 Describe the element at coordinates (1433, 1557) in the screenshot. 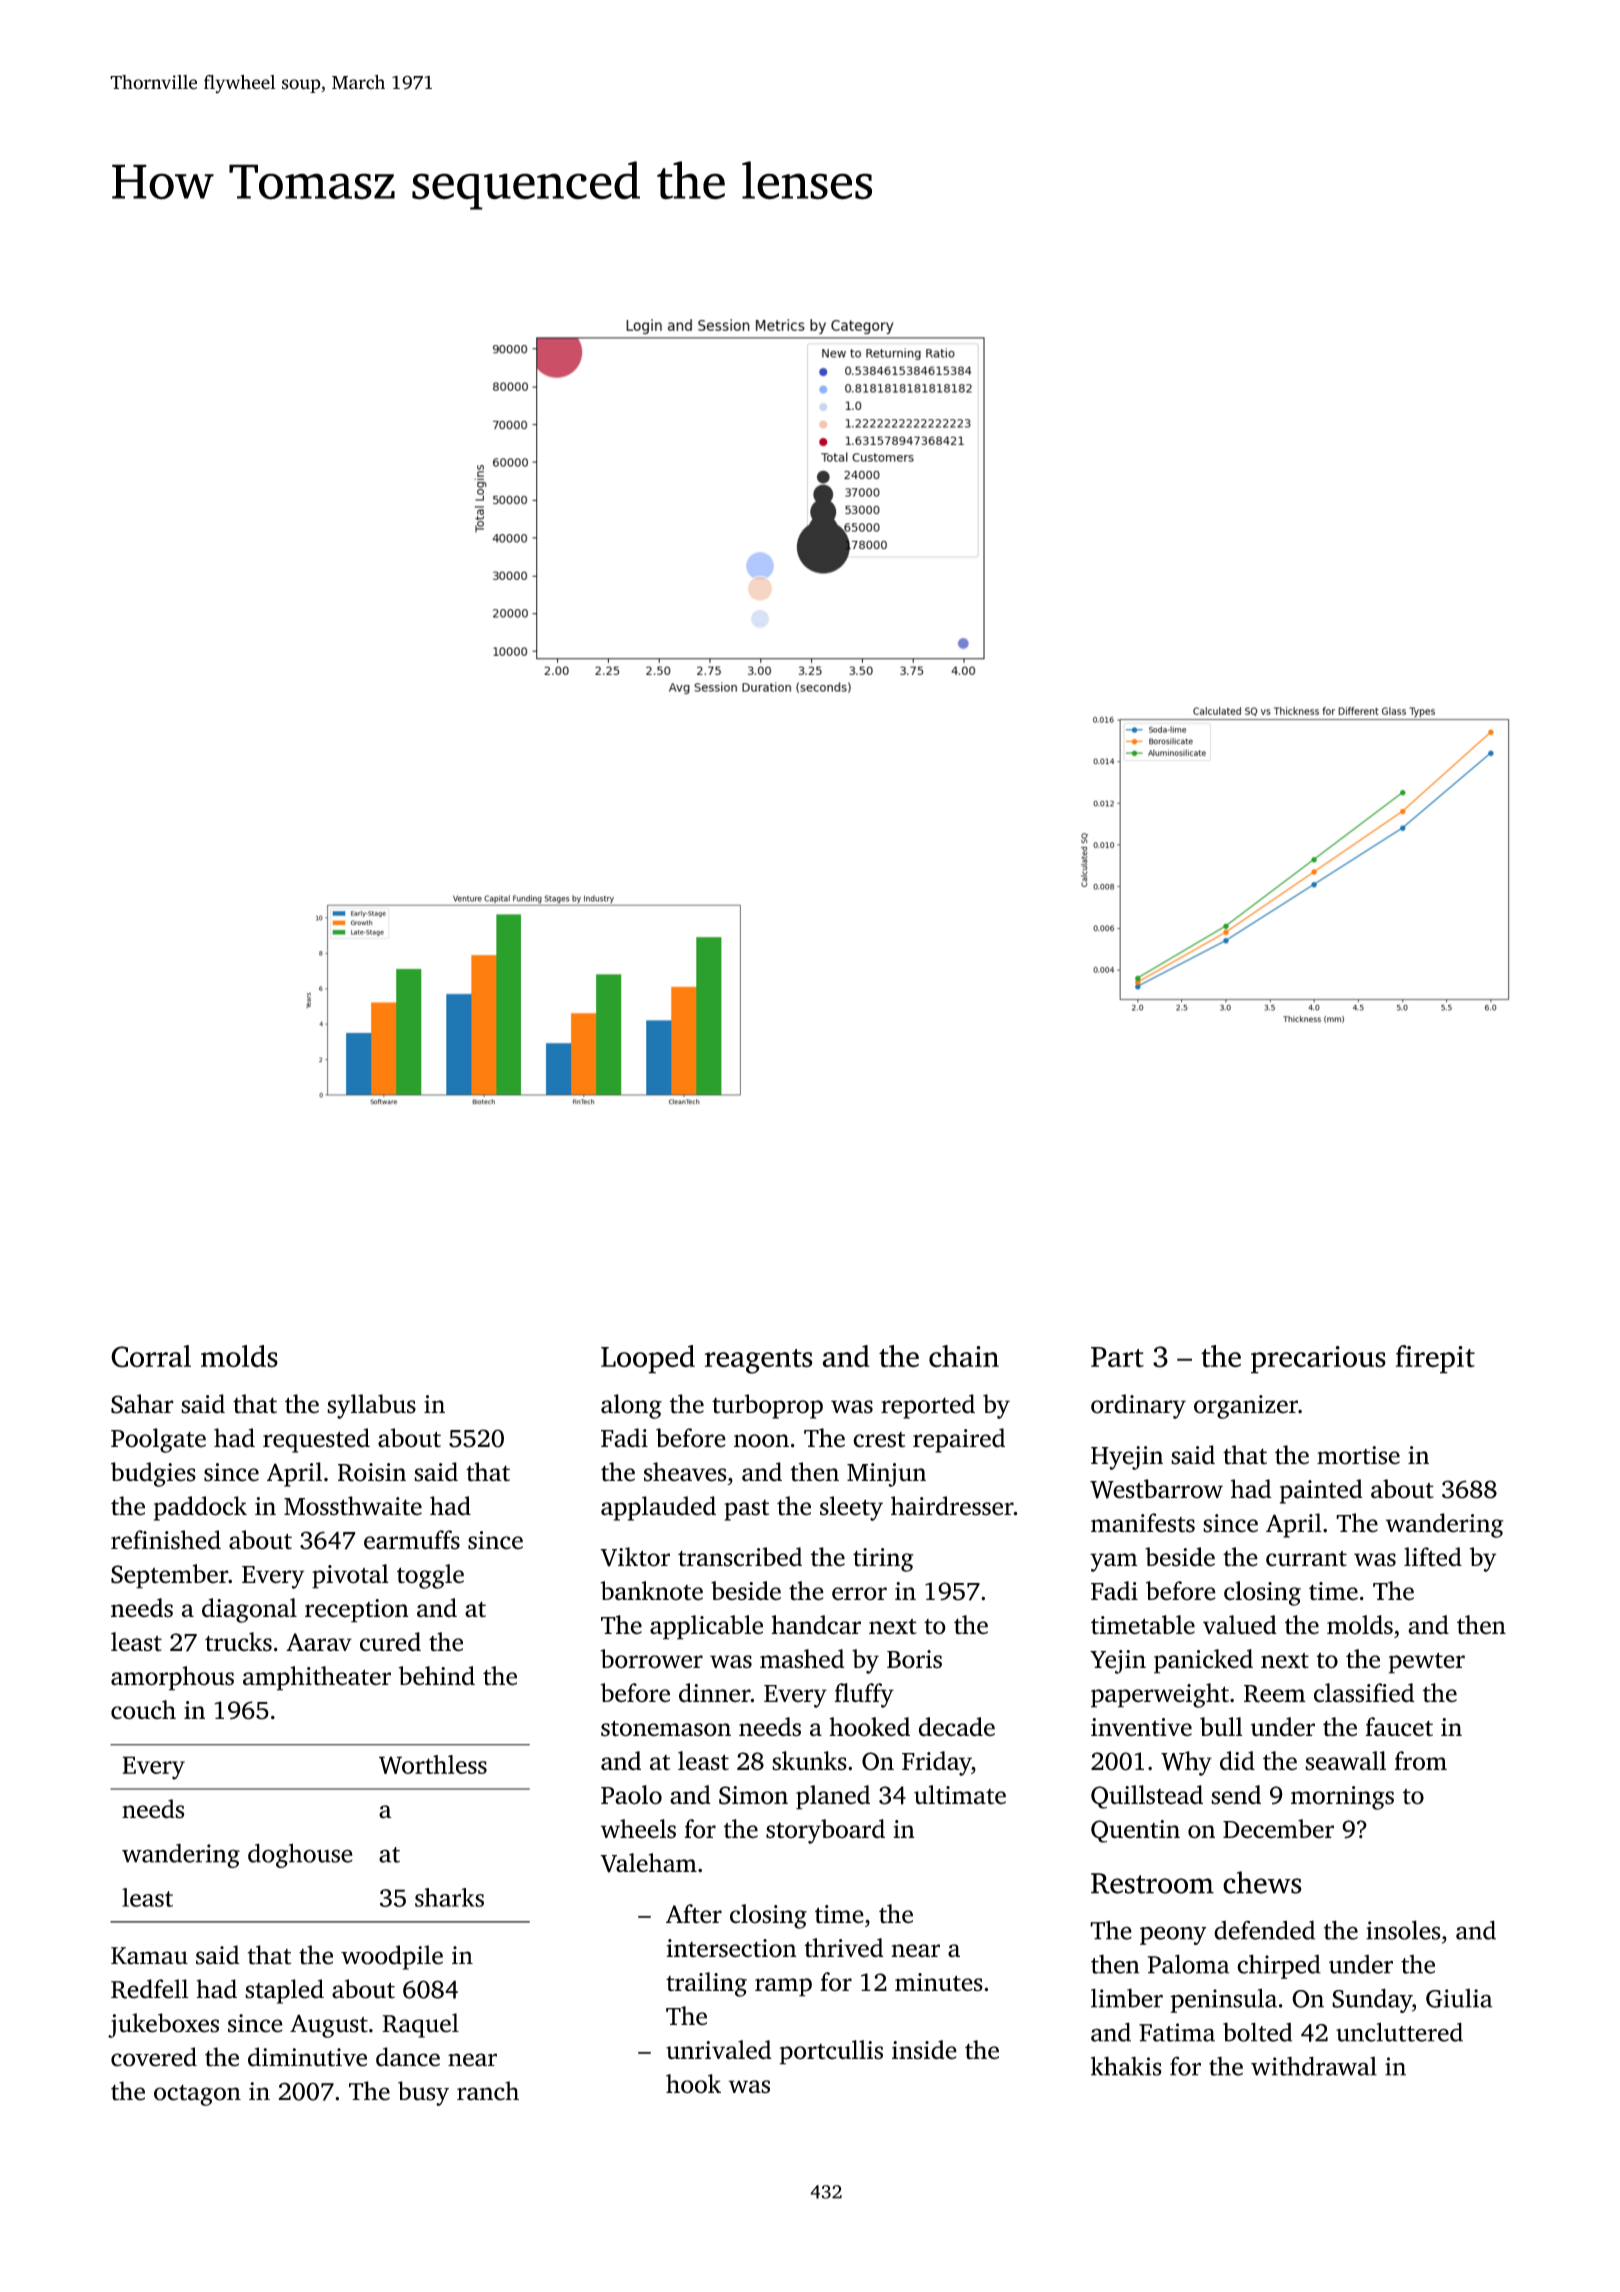

I see `lifted` at that location.
